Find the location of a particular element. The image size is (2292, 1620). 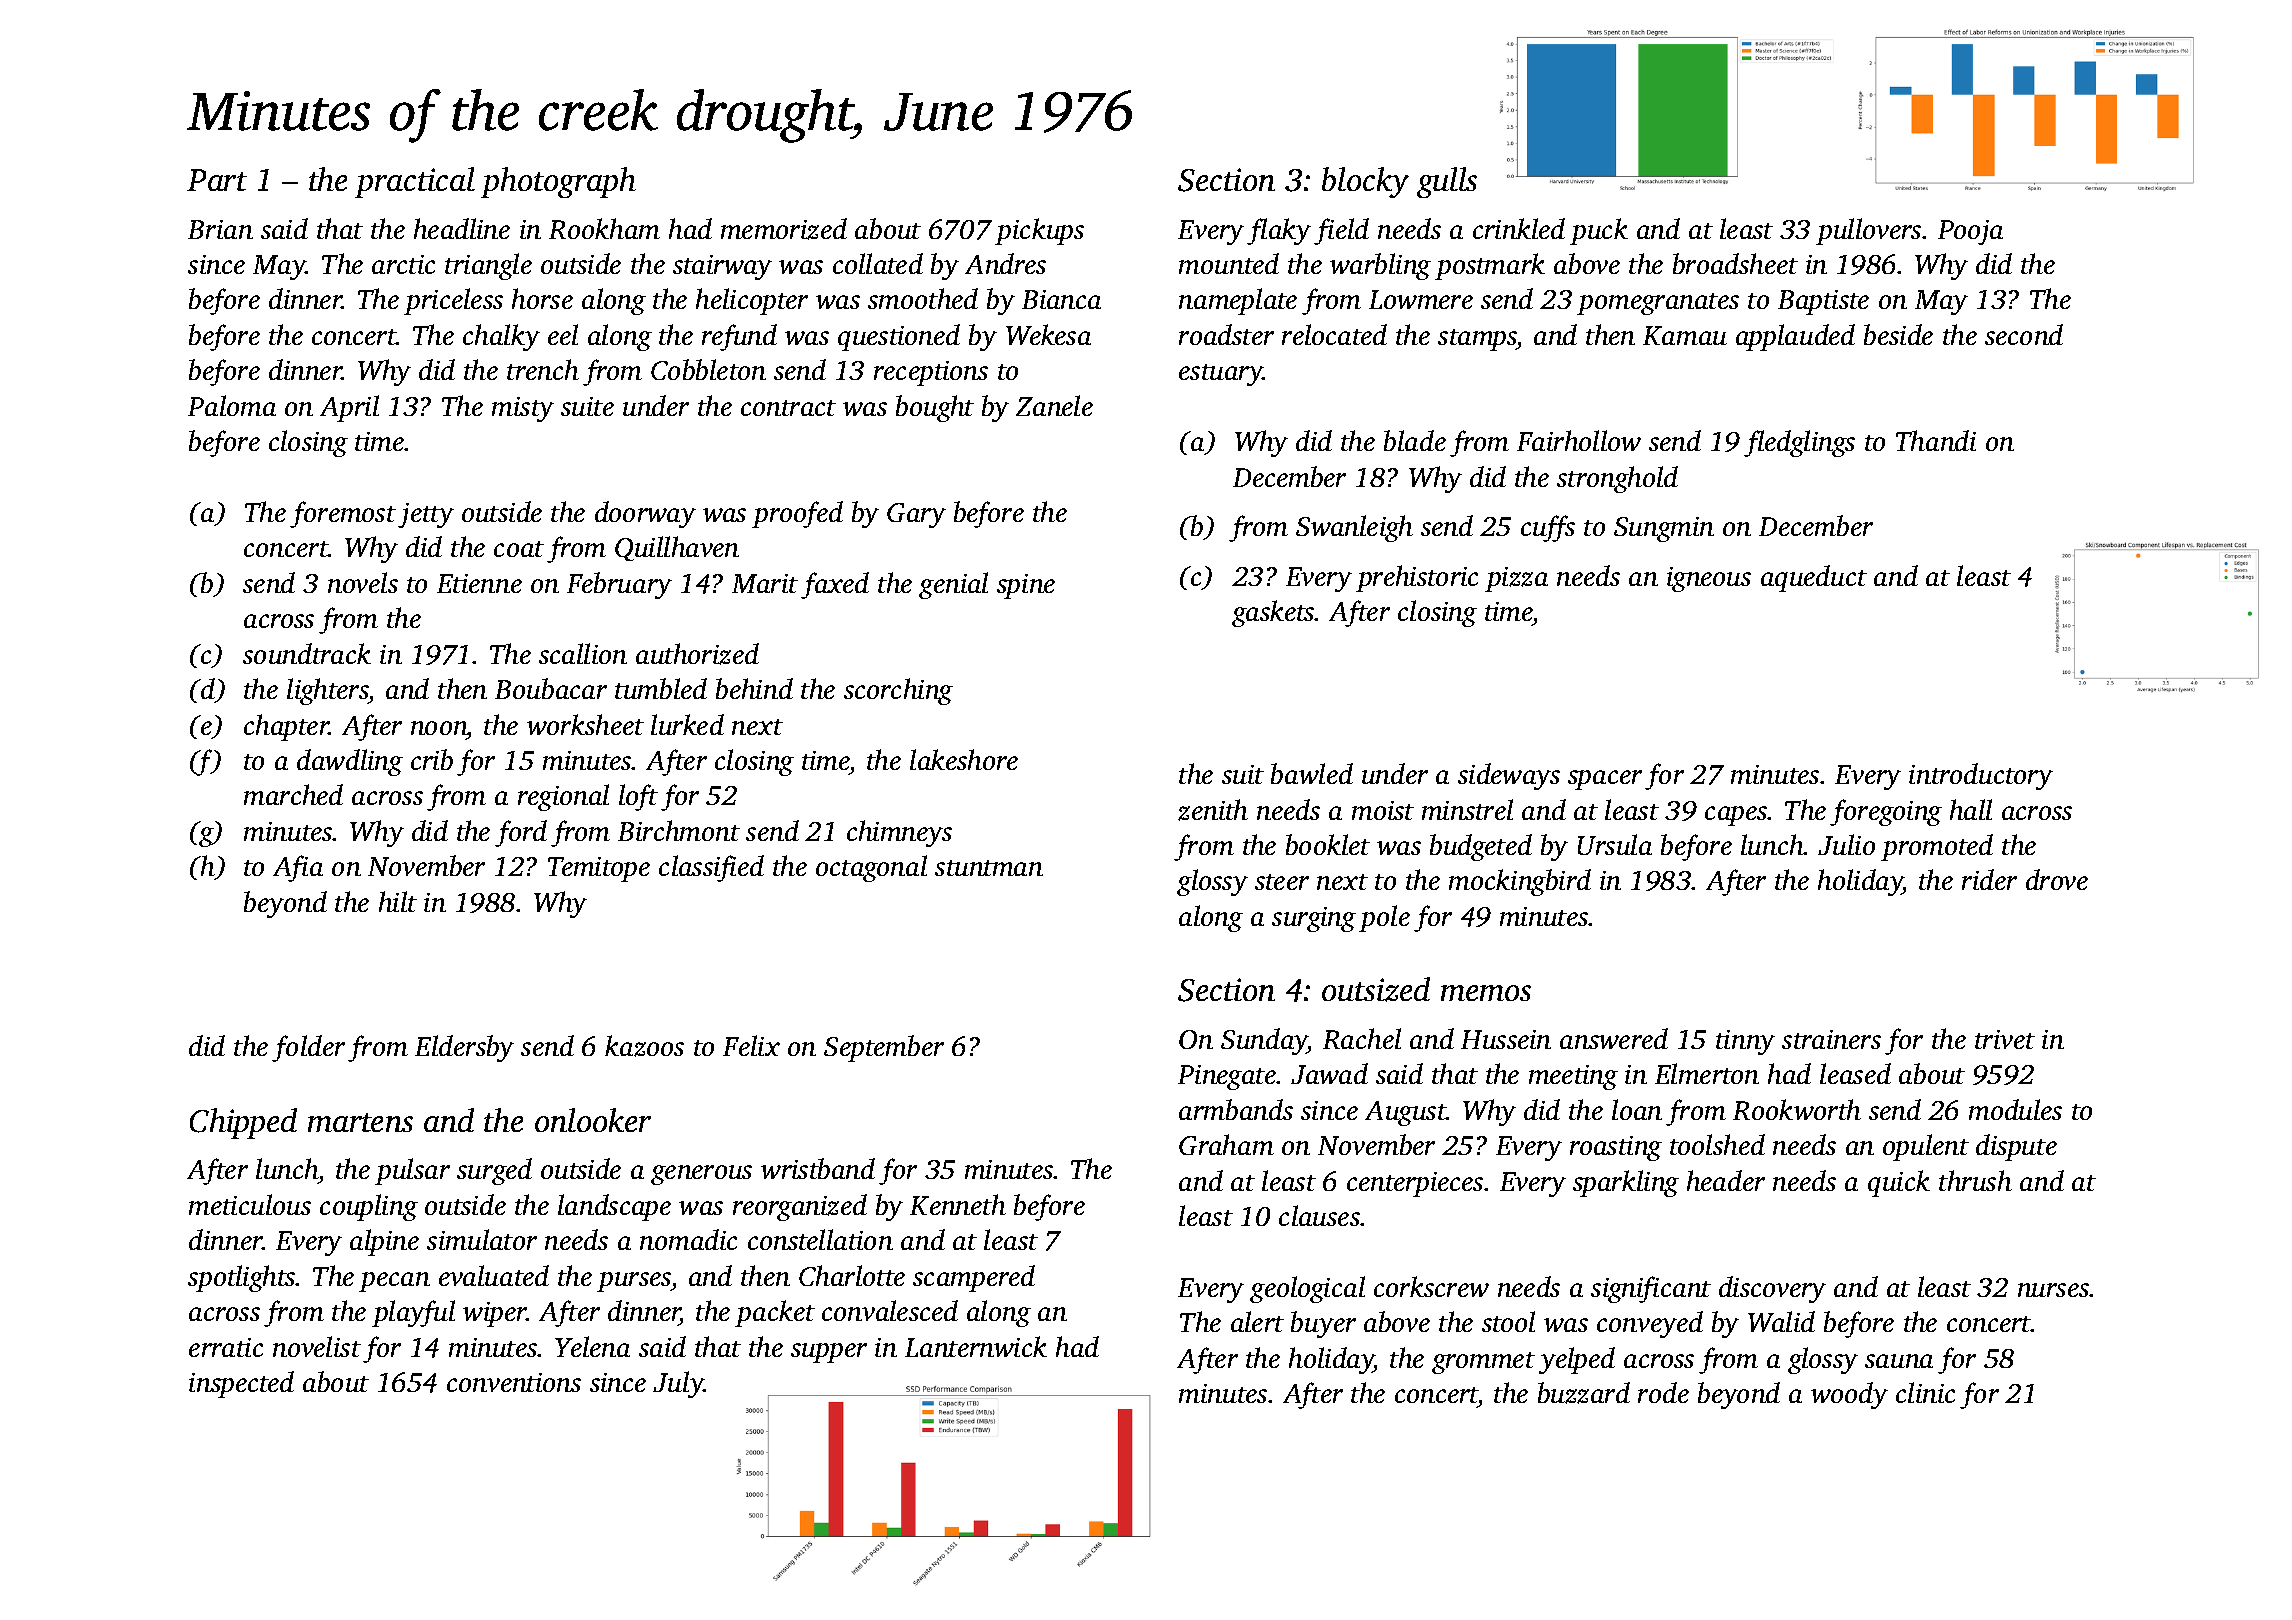

noon is located at coordinates (439, 728).
